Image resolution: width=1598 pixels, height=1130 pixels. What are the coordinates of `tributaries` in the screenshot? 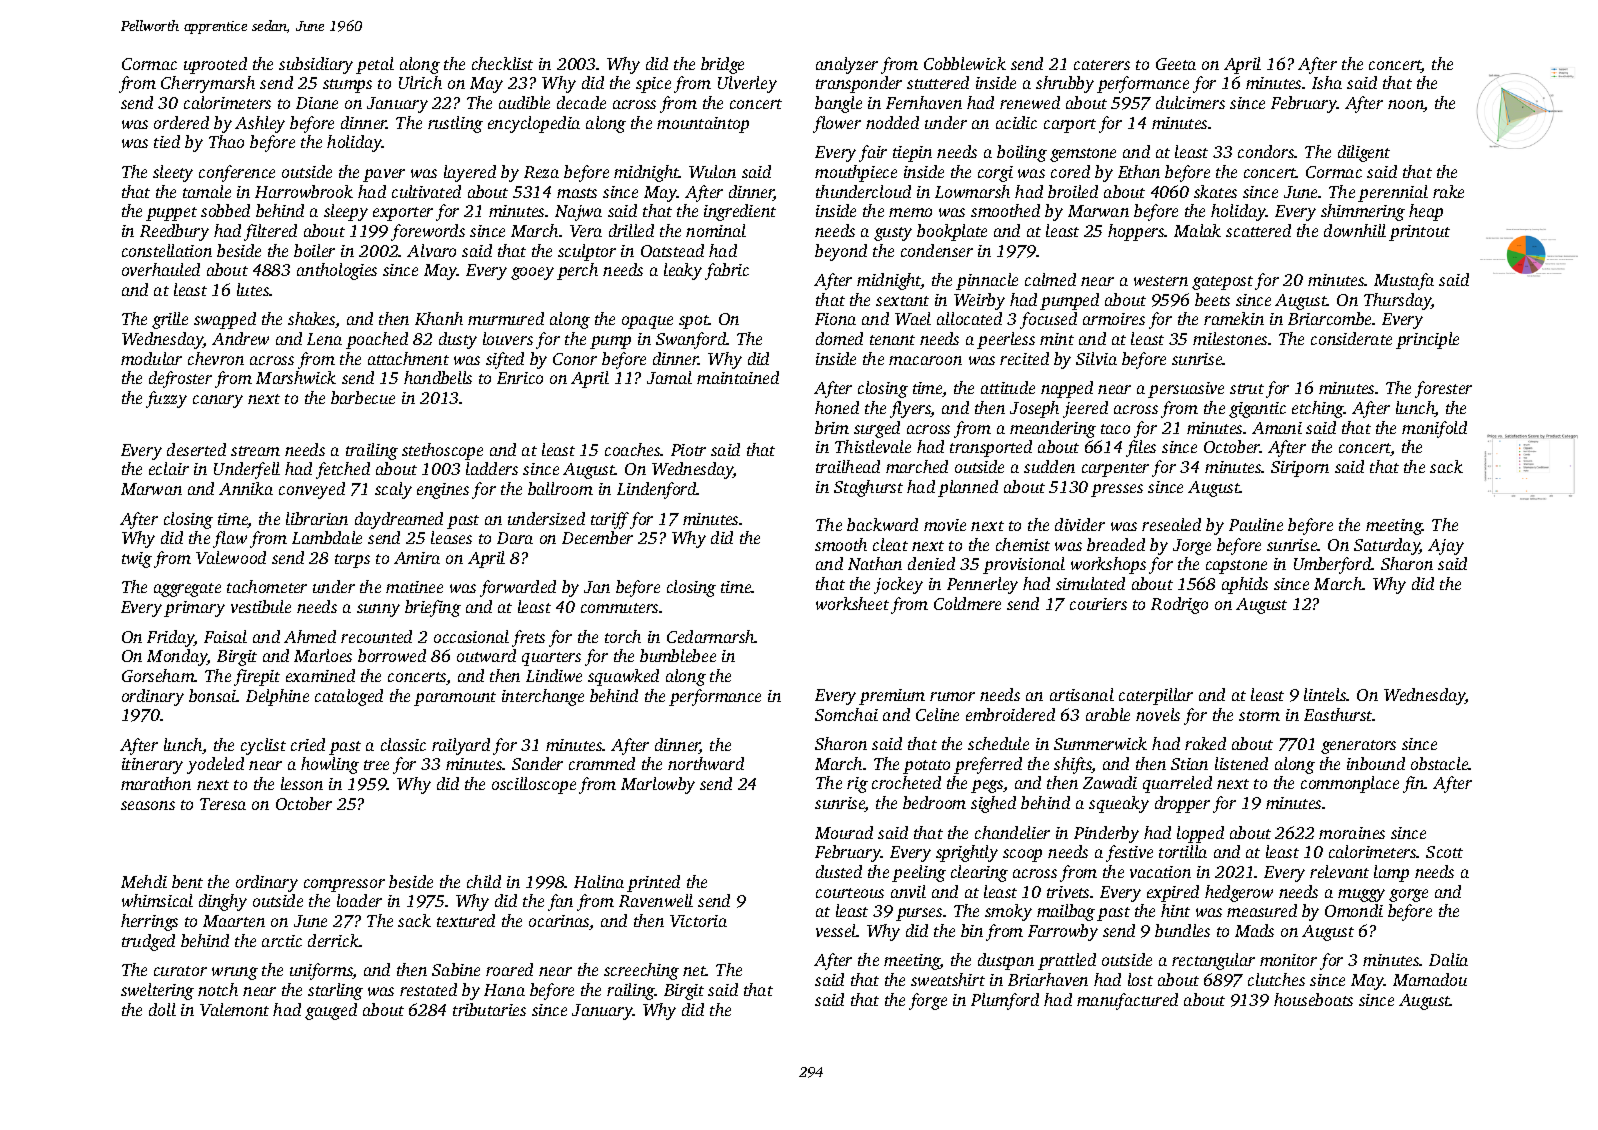 It's located at (489, 1009).
